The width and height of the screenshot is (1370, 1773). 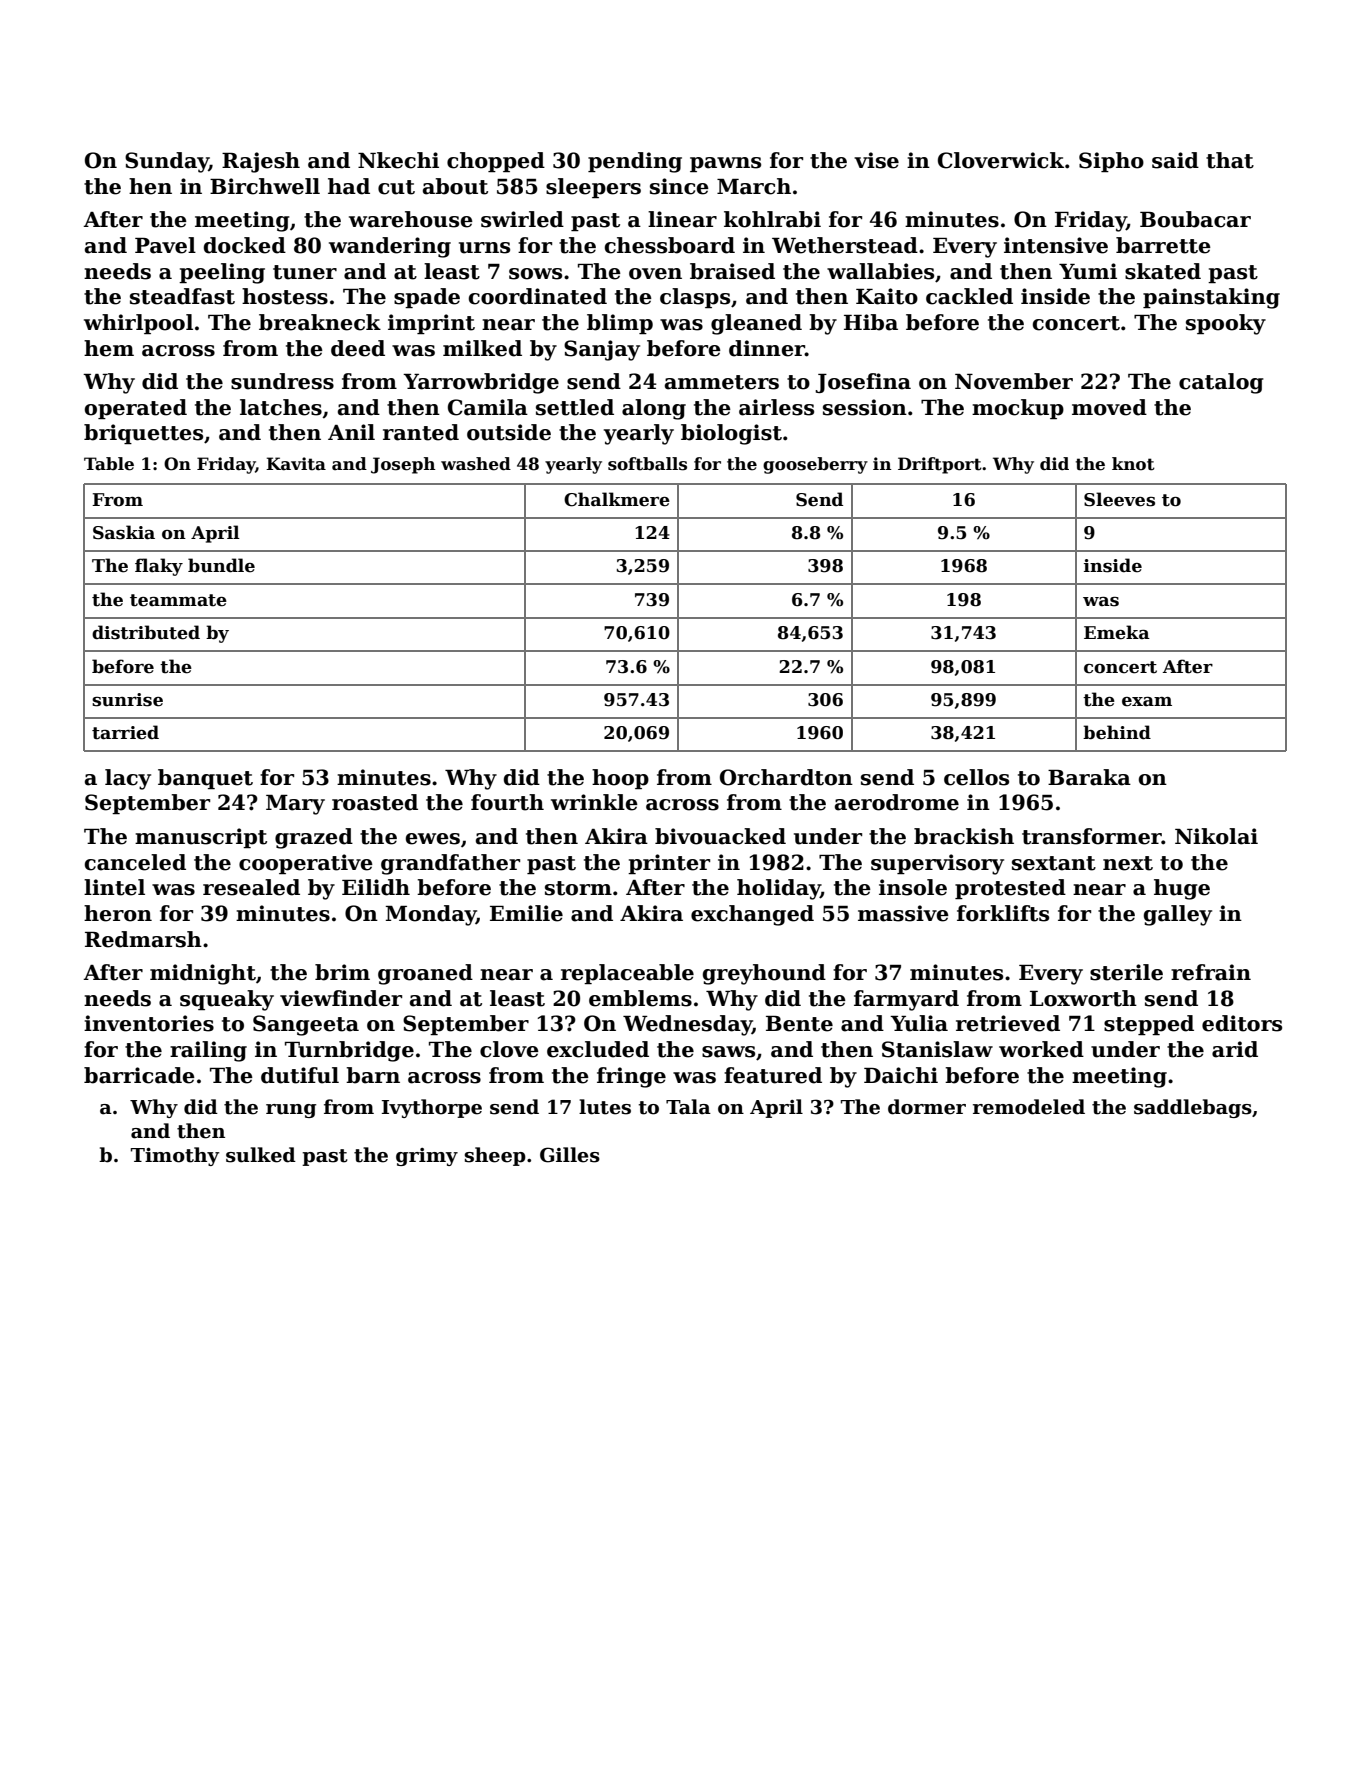 I want to click on sulked, so click(x=261, y=1155).
